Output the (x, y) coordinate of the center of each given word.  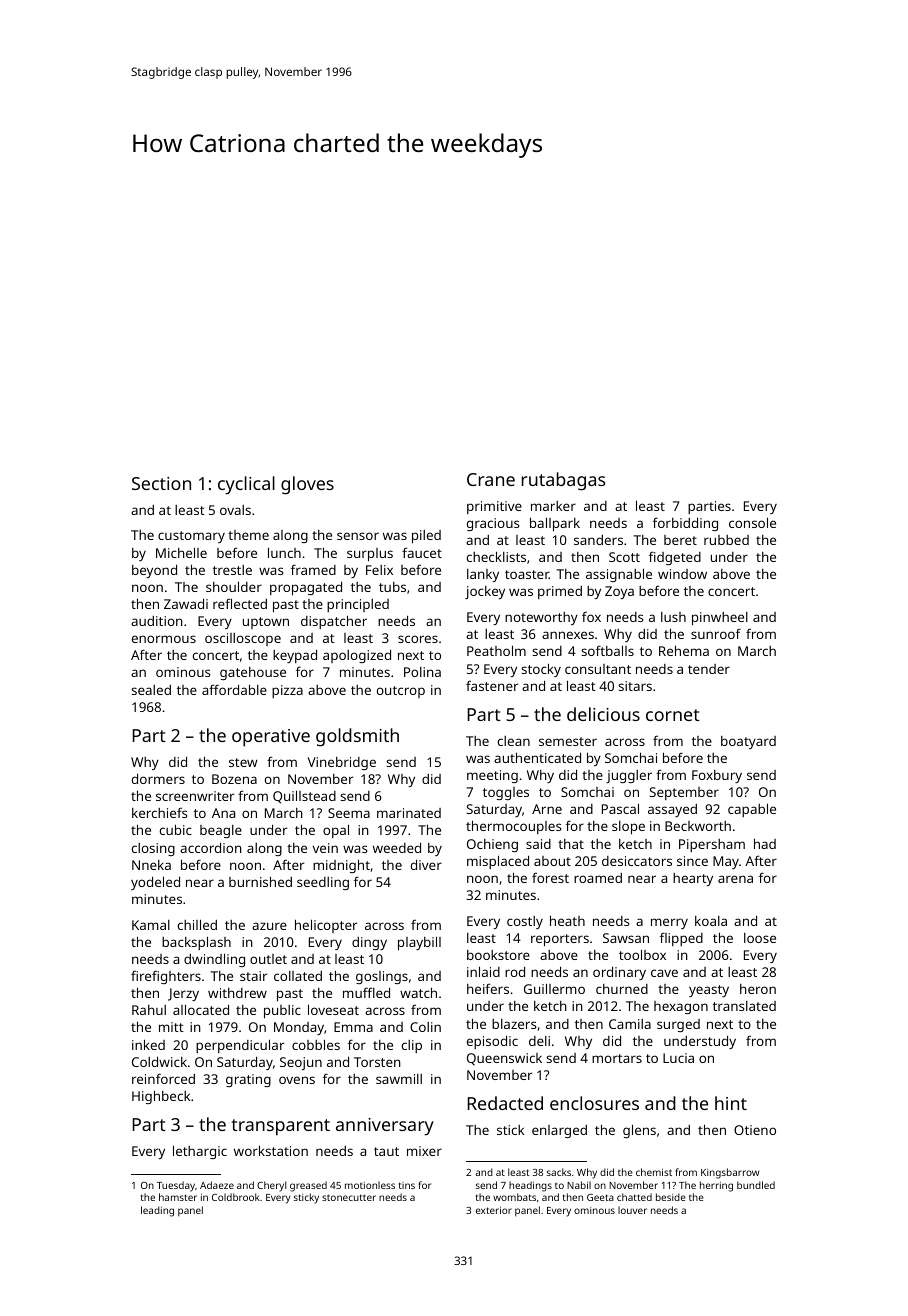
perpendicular (240, 1046)
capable (752, 810)
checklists (496, 556)
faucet (422, 552)
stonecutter (349, 1197)
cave (664, 973)
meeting (492, 776)
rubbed (726, 540)
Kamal (151, 925)
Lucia (678, 1058)
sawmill (399, 1079)
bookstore (498, 955)
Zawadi (186, 603)
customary (191, 537)
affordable (234, 689)
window (682, 574)
